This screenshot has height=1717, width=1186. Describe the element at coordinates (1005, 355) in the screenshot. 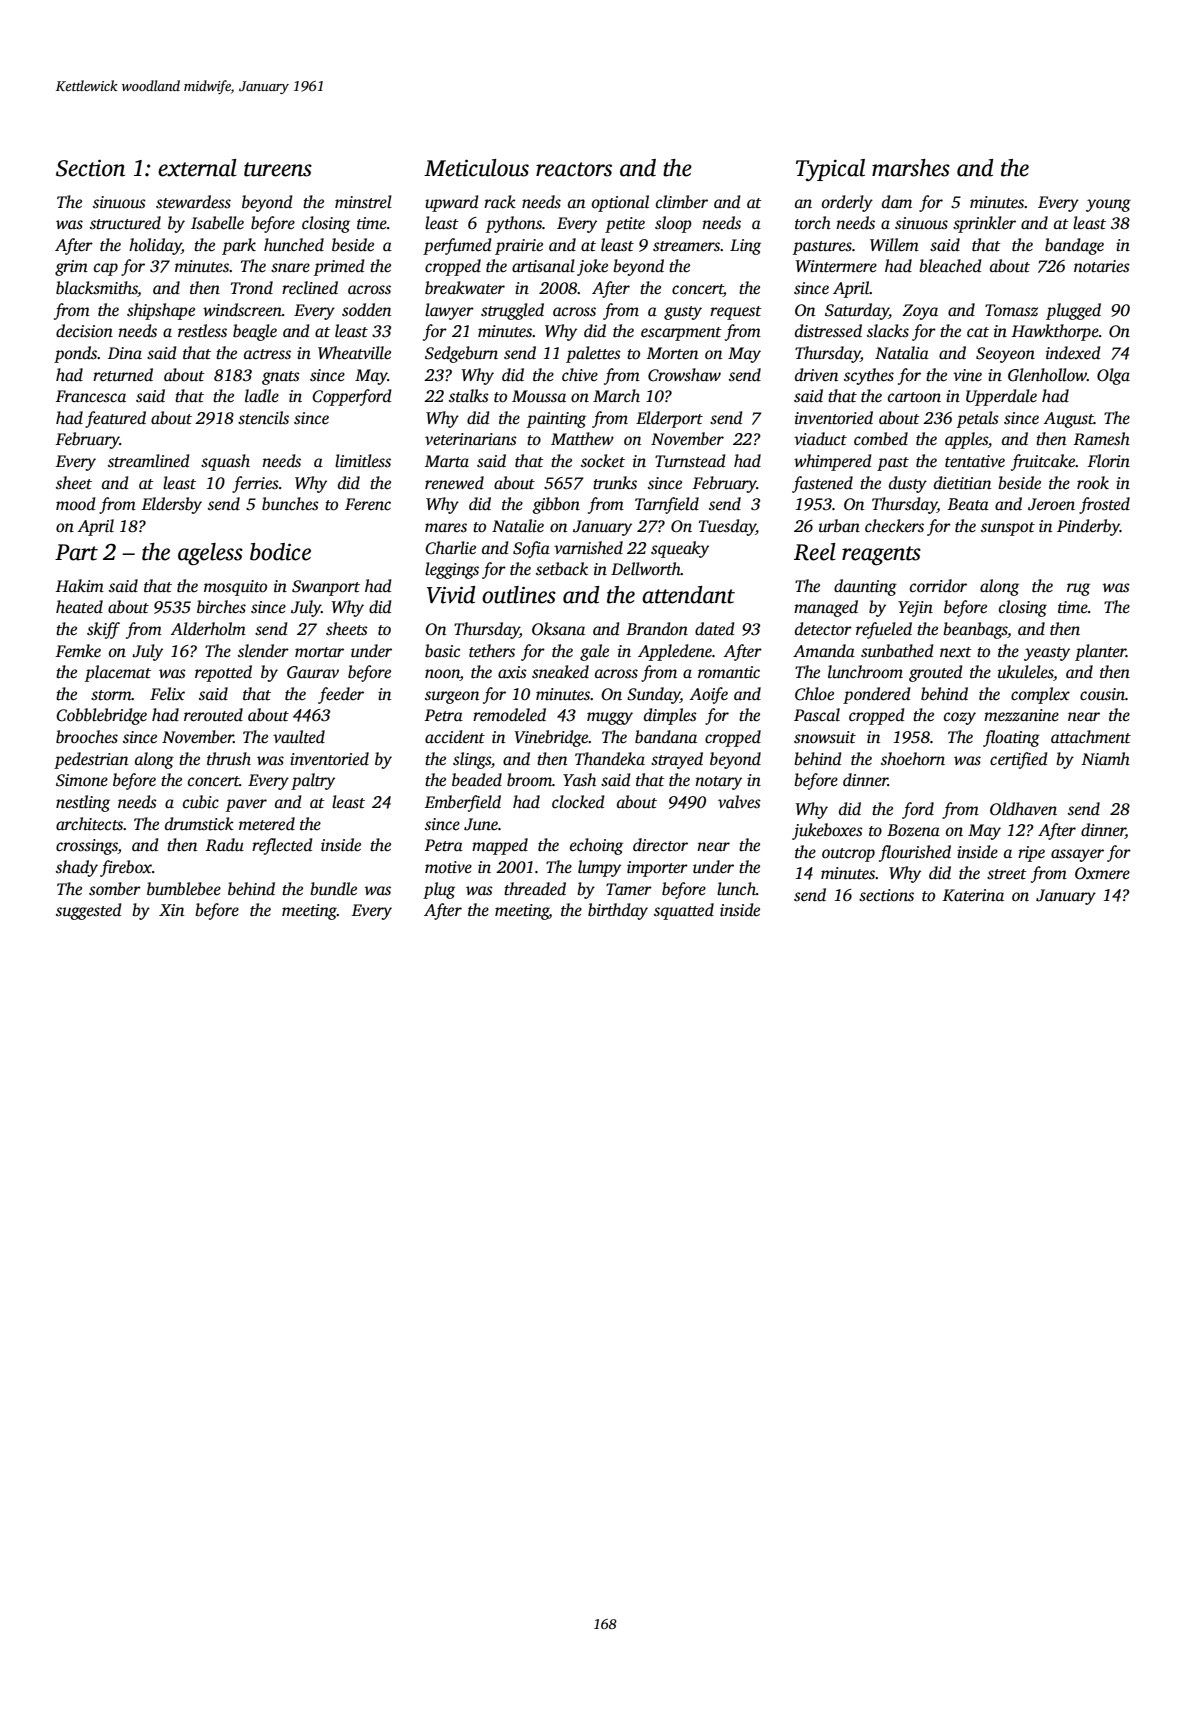

I see `Seoyeon` at that location.
